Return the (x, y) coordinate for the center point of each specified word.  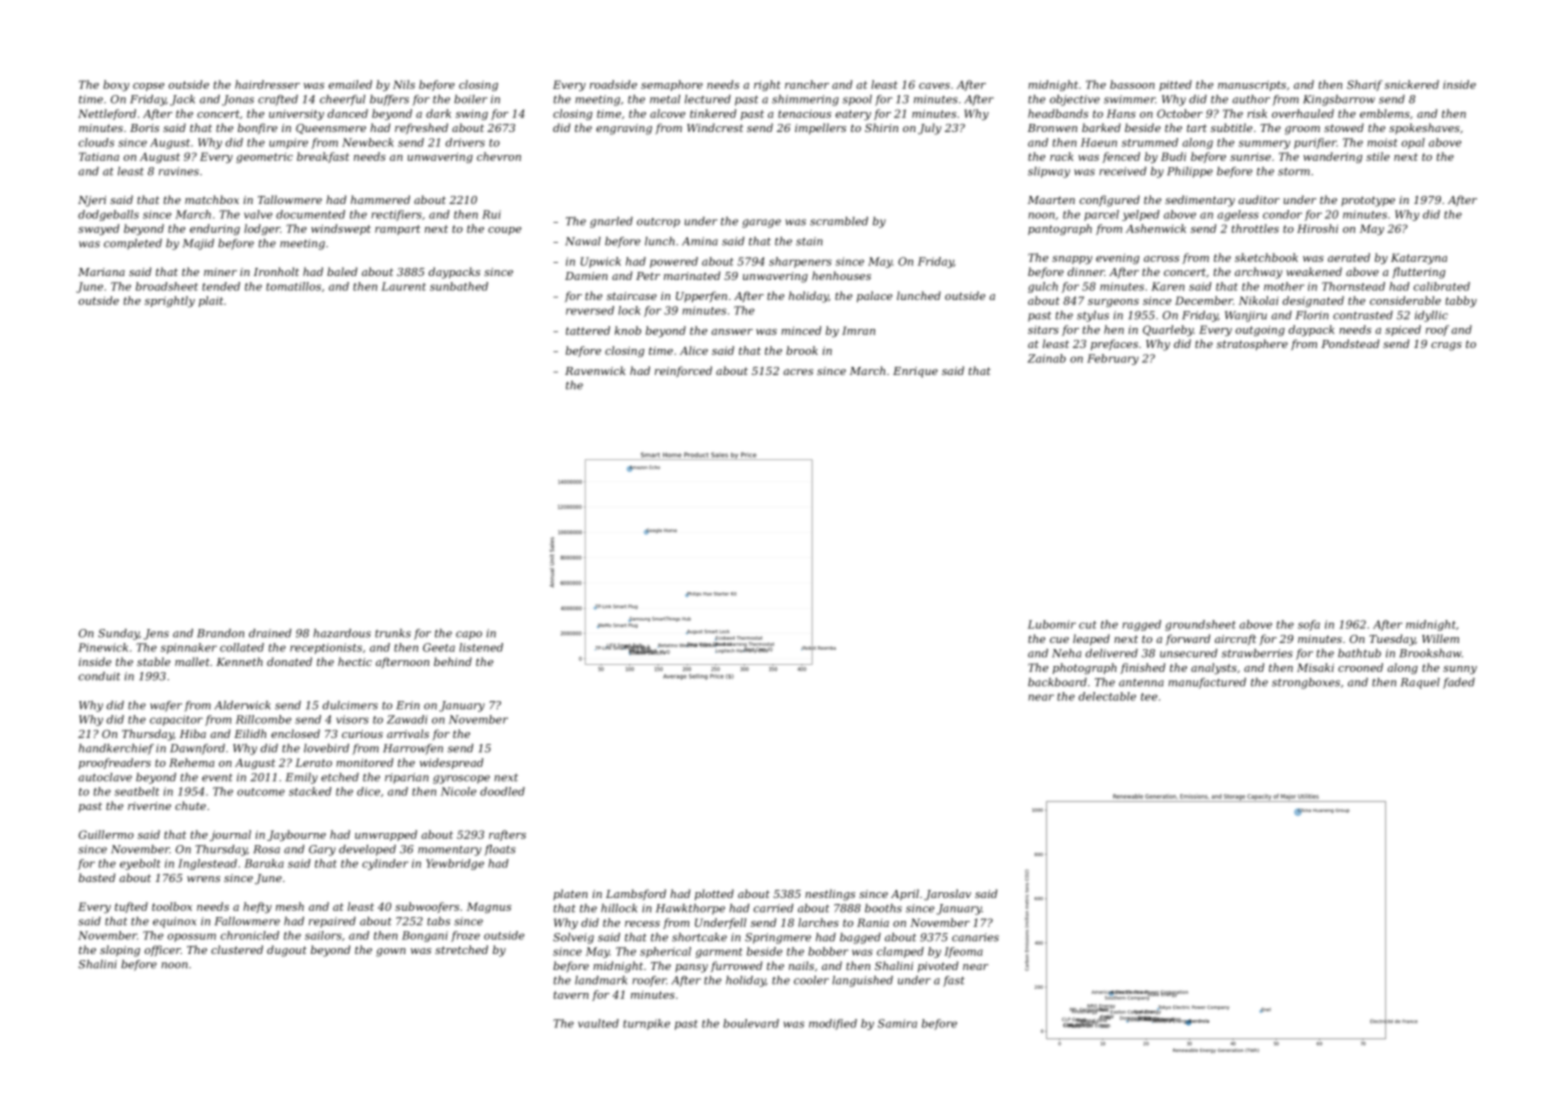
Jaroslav (947, 895)
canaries (975, 937)
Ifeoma (963, 952)
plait (211, 301)
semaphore (672, 85)
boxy (116, 85)
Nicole (458, 791)
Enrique (915, 372)
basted (97, 877)
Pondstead (1350, 343)
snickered (1412, 84)
